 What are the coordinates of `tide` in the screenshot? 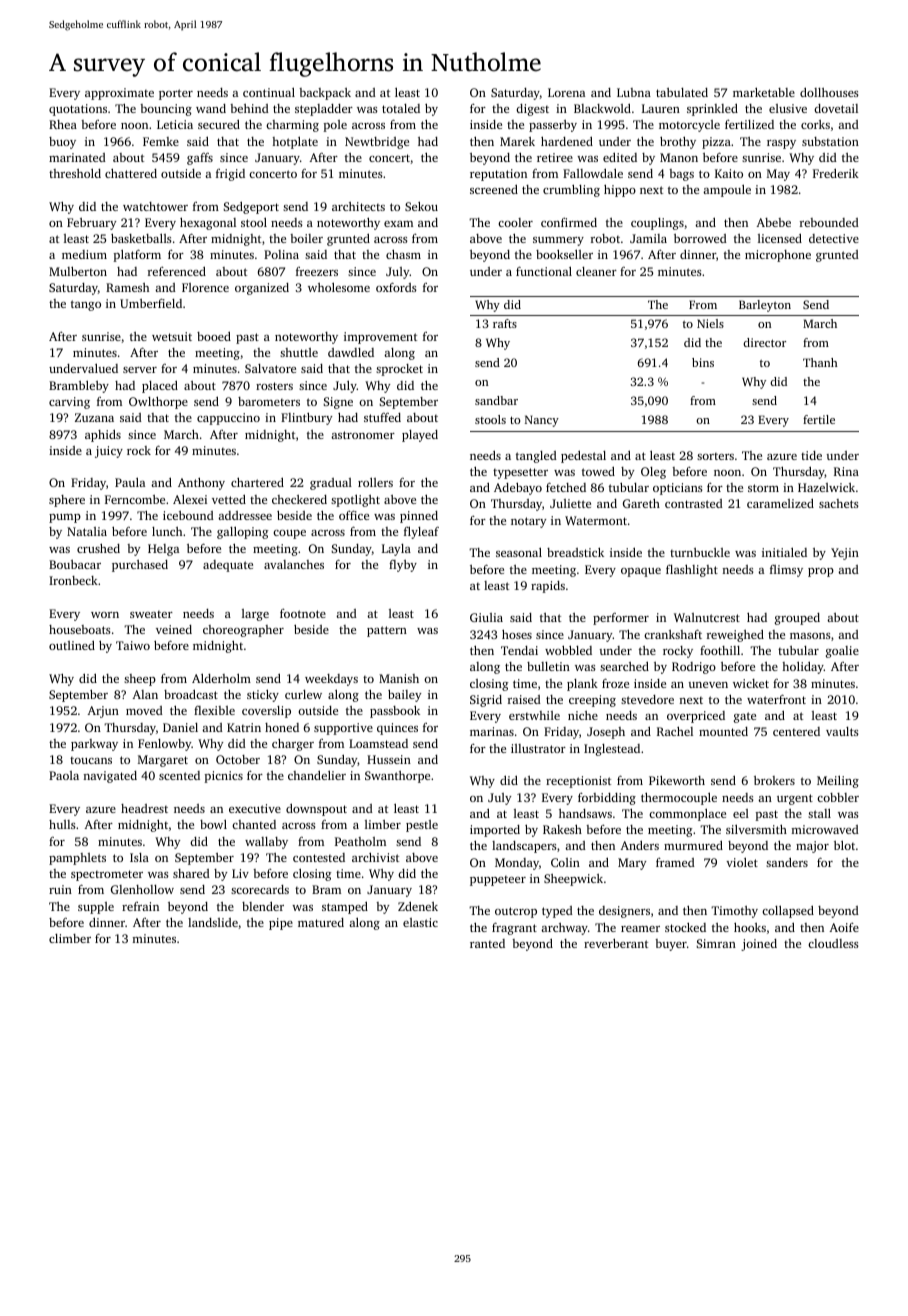 It's located at (811, 455).
